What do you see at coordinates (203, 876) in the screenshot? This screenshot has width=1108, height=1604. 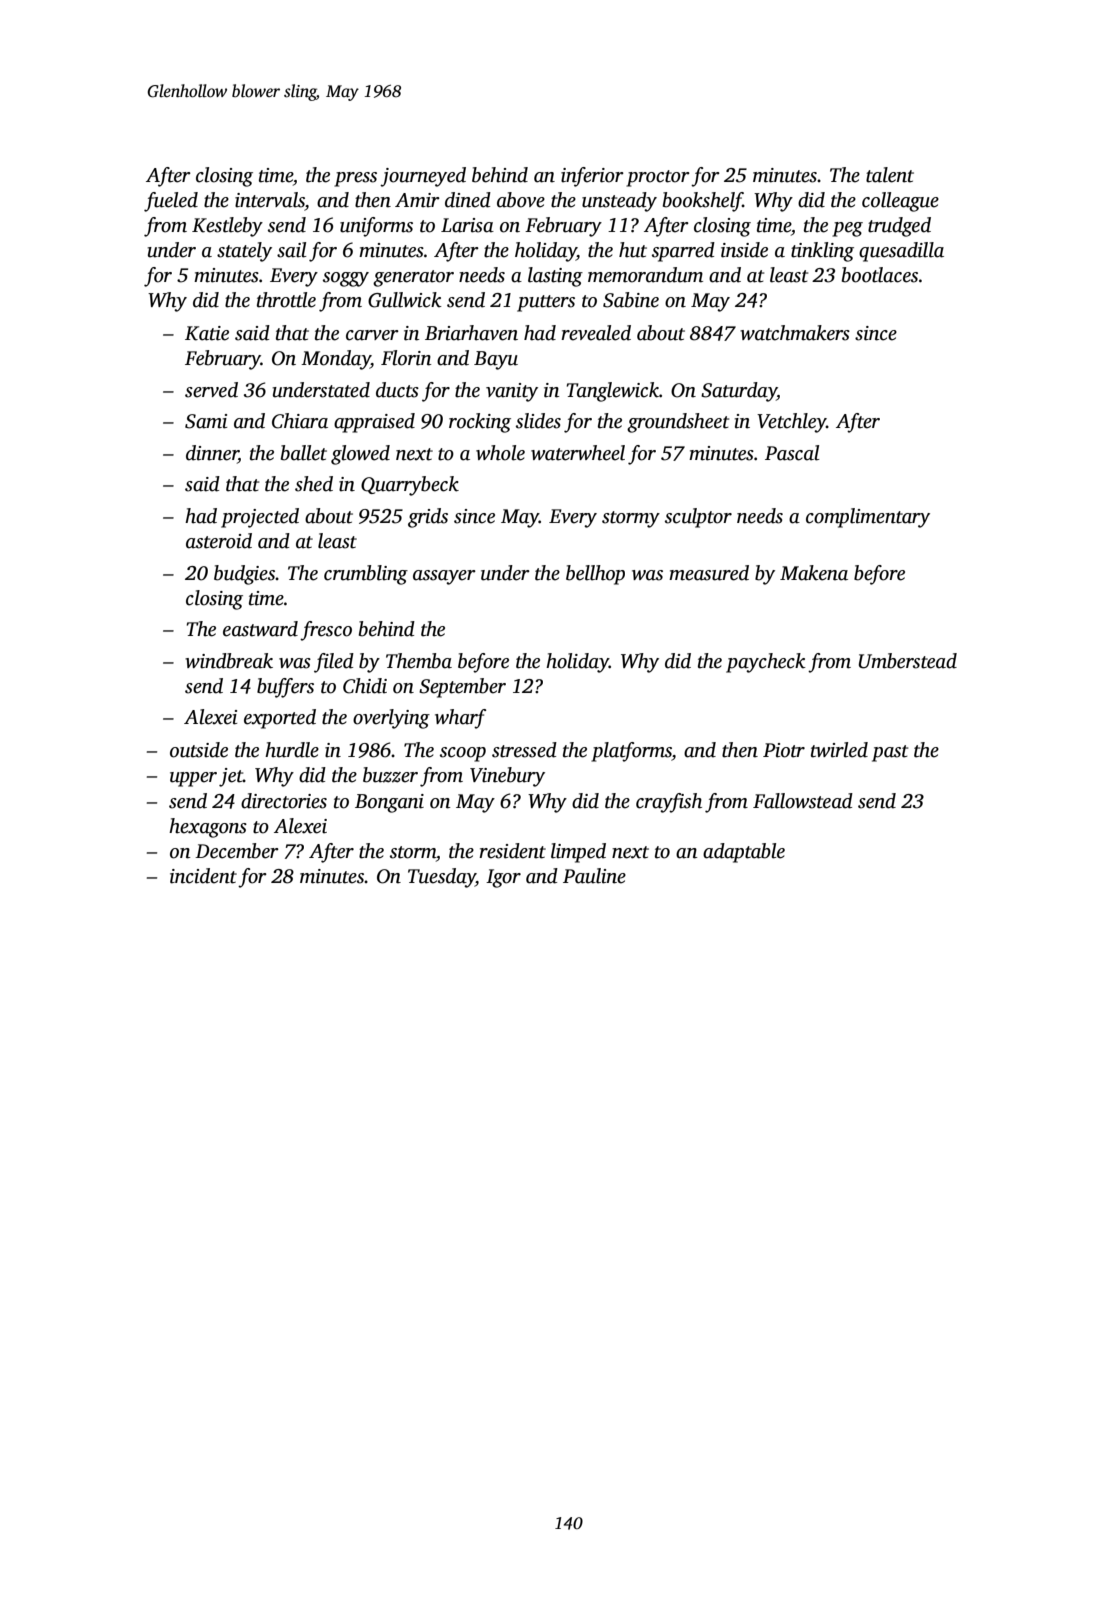 I see `incident` at bounding box center [203, 876].
